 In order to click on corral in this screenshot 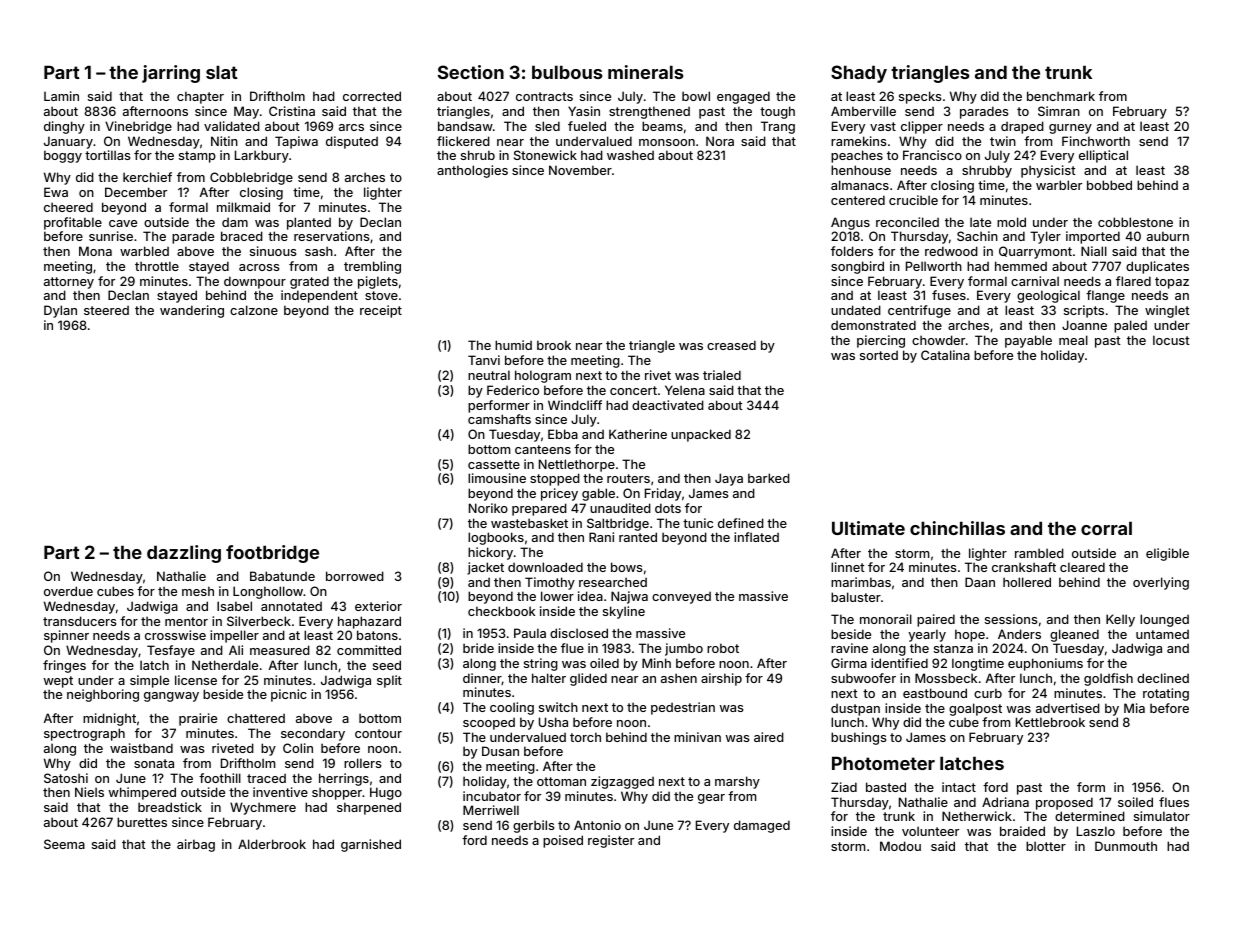, I will do `click(1106, 528)`.
